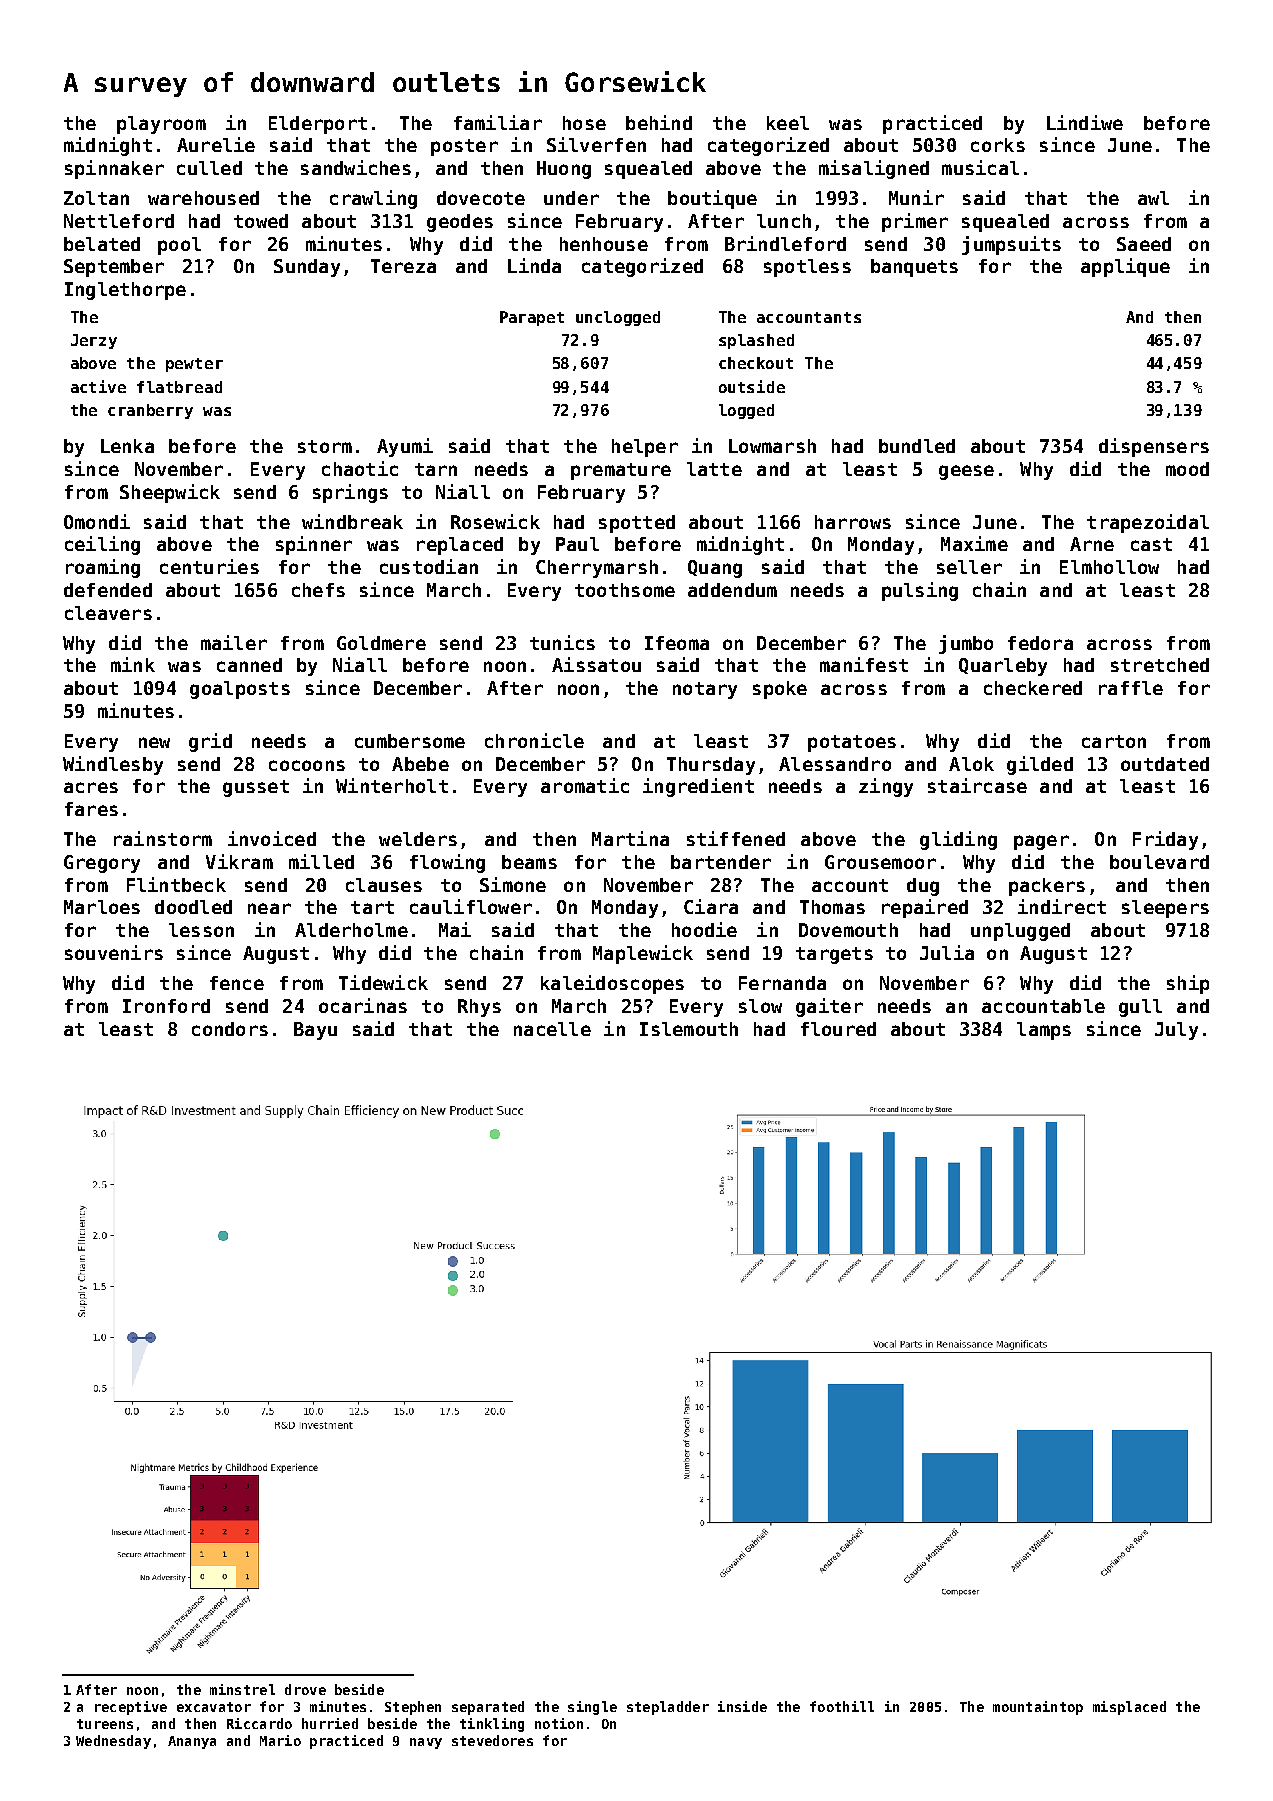 This screenshot has height=1801, width=1273. I want to click on Rhys, so click(479, 1008).
